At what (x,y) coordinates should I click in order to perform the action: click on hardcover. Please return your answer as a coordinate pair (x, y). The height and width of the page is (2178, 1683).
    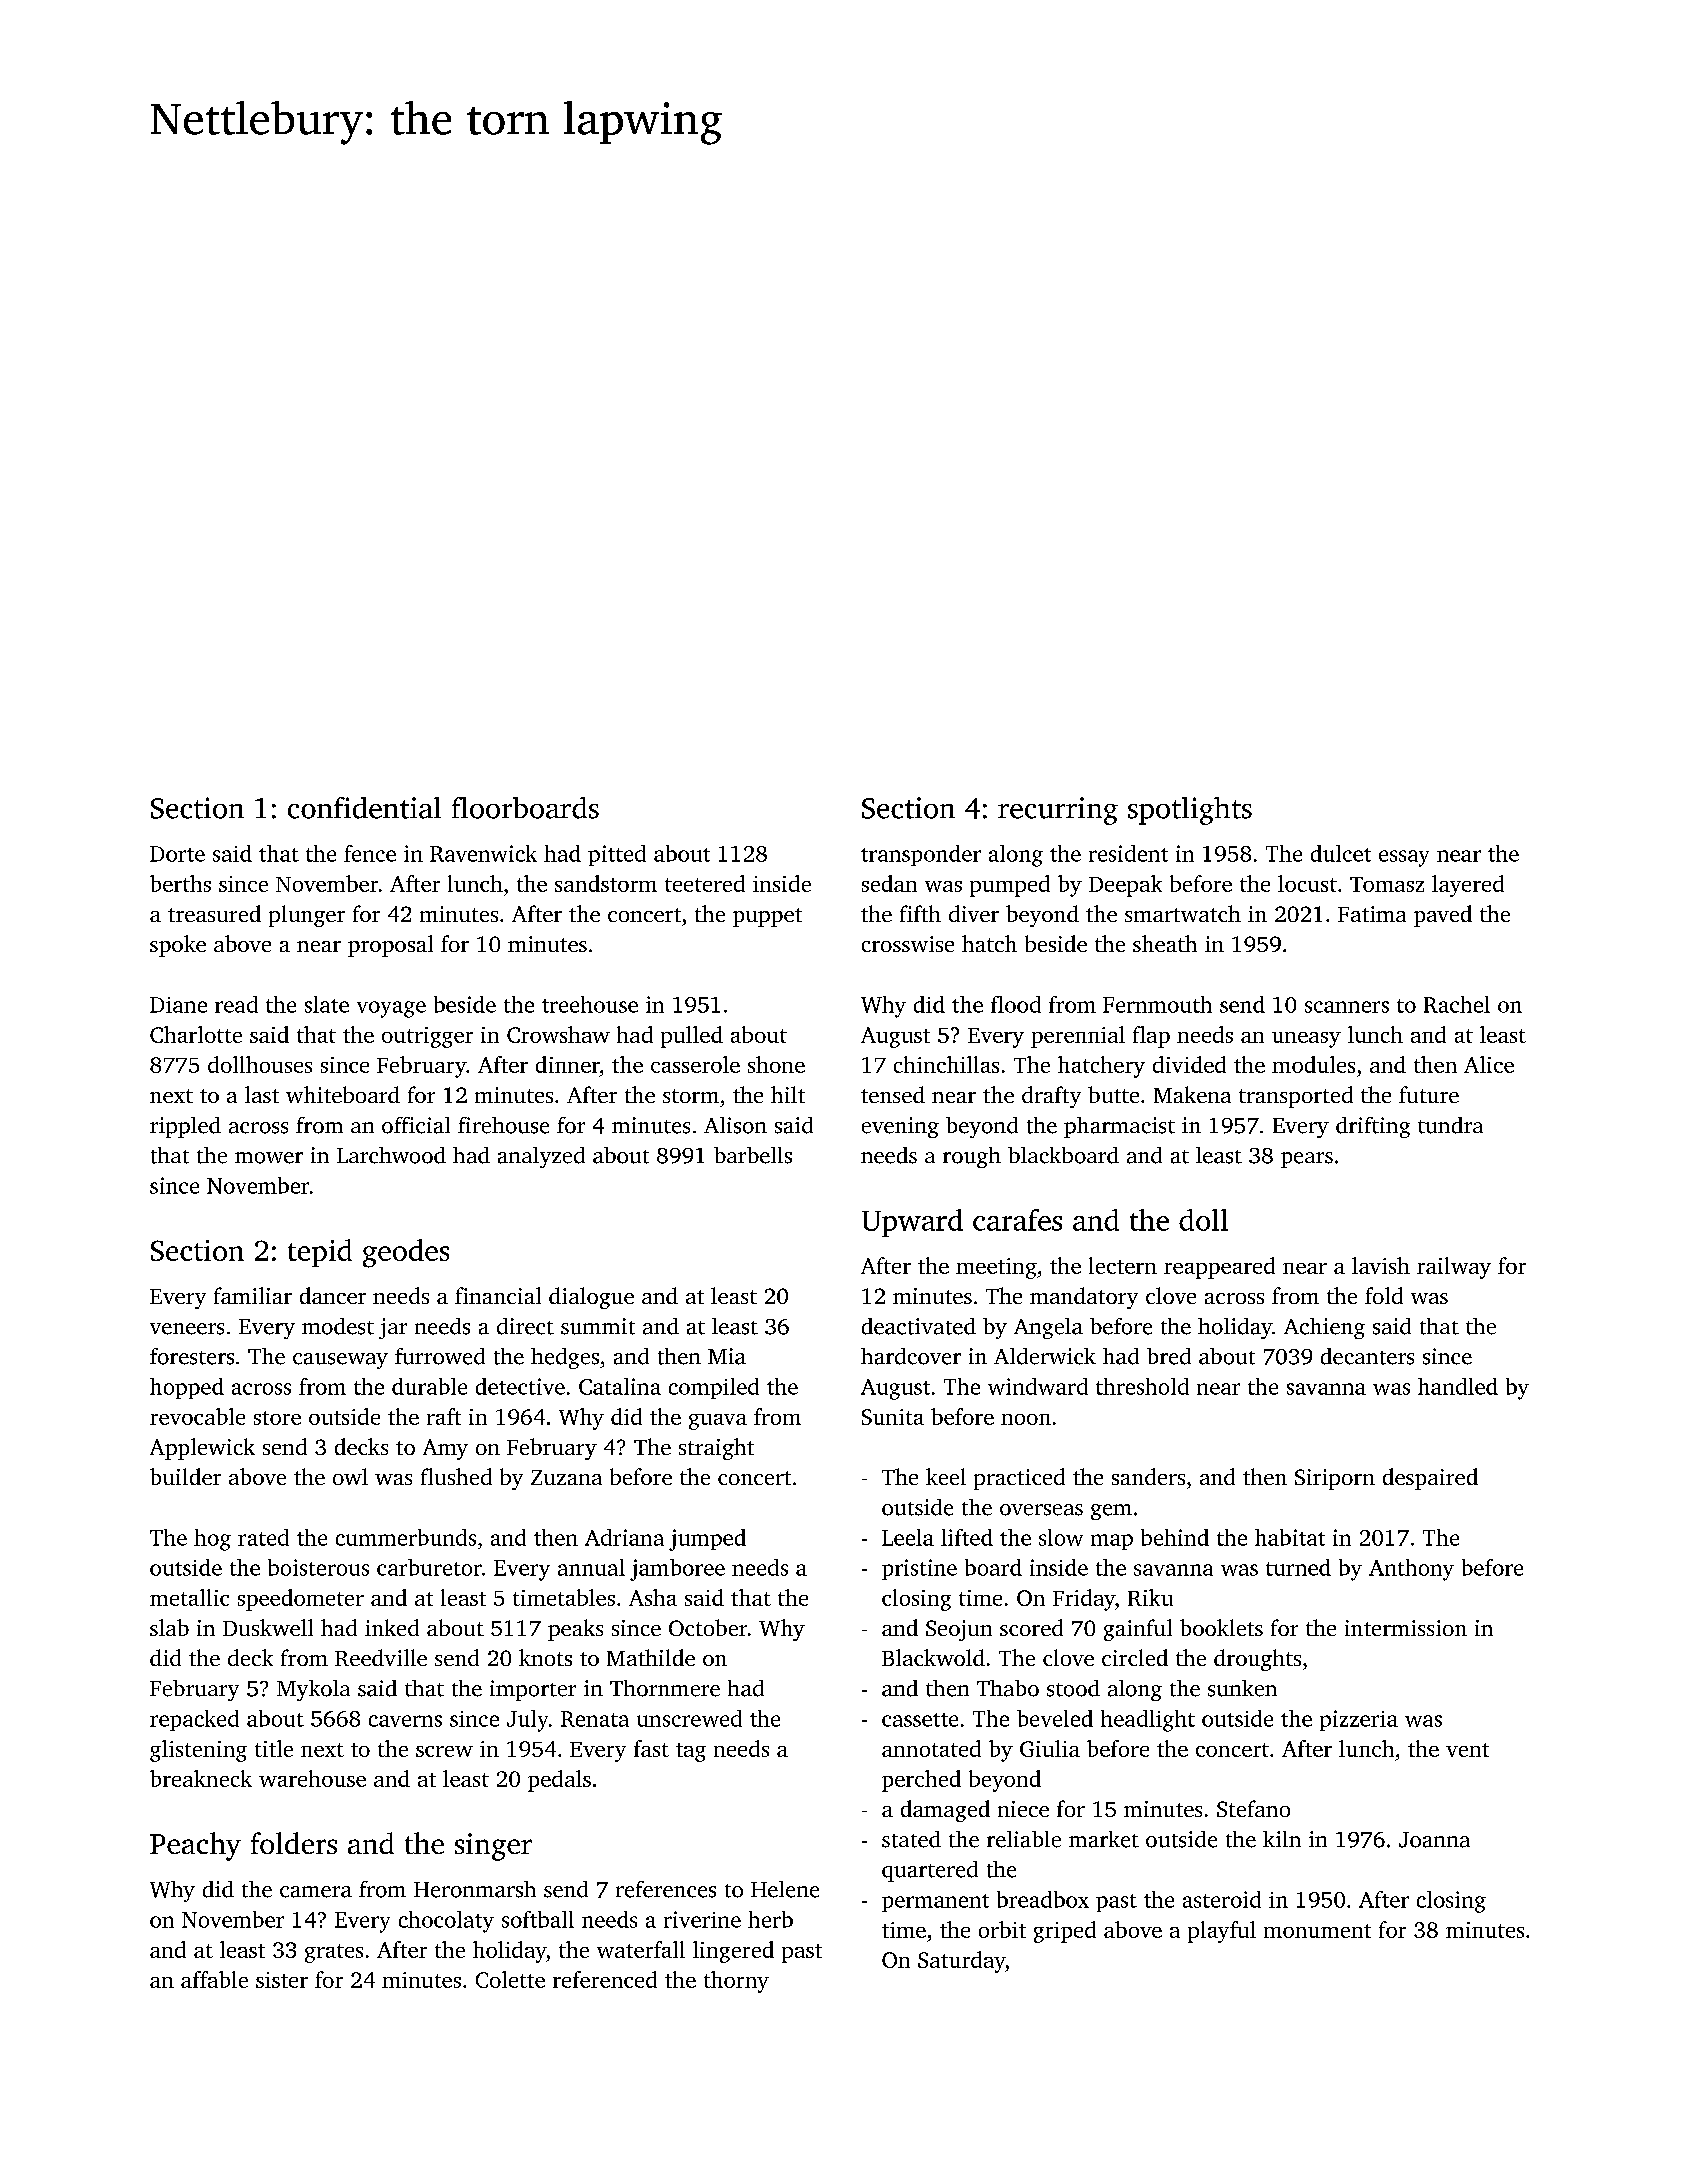
    Looking at the image, I should click on (911, 1356).
